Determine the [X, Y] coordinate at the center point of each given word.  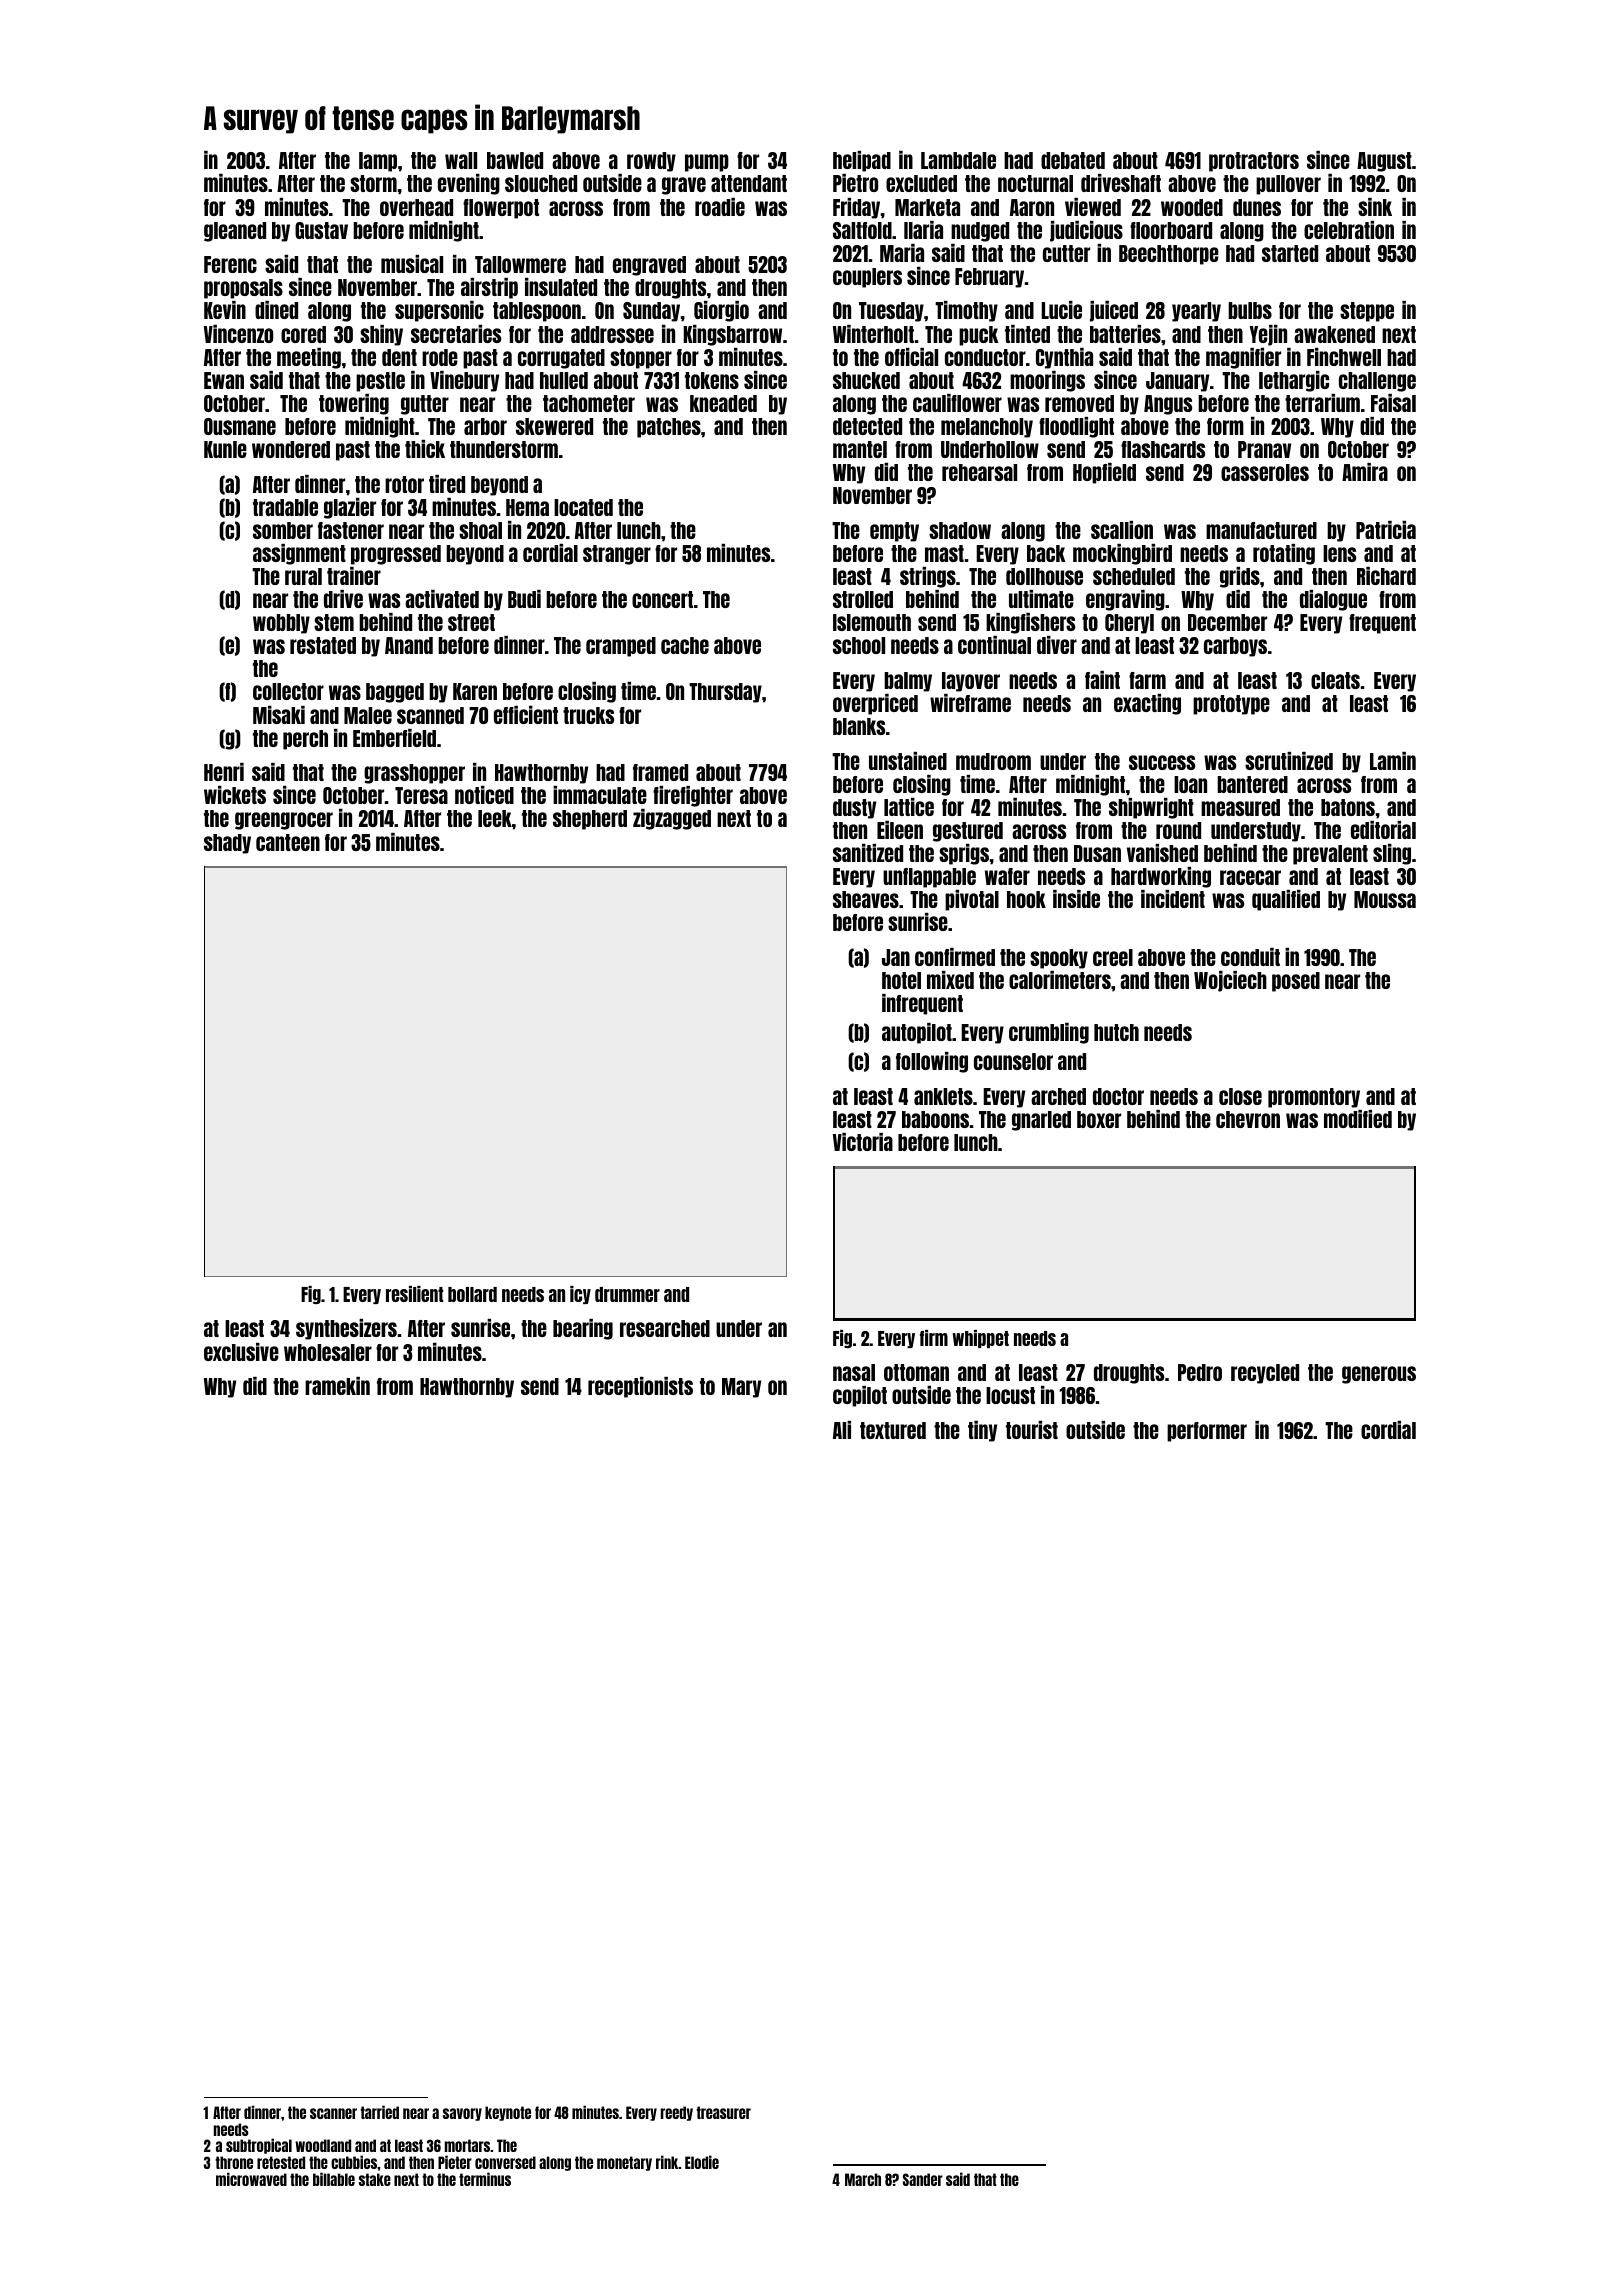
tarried [379, 2112]
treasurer [723, 2112]
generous [1379, 1375]
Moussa [1385, 899]
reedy [677, 2113]
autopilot [917, 1033]
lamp [378, 162]
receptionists [640, 1387]
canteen [288, 842]
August [1384, 162]
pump [707, 163]
